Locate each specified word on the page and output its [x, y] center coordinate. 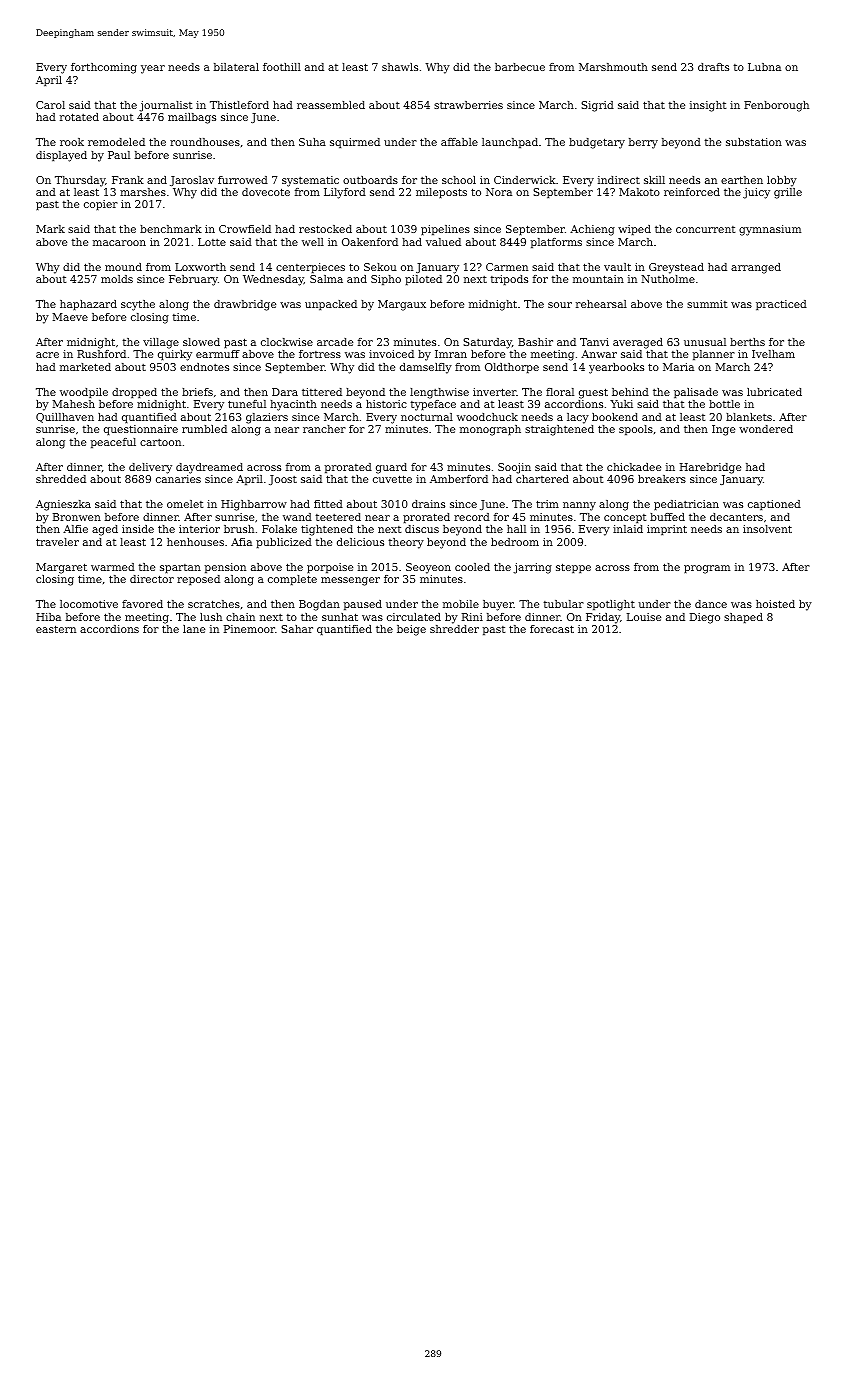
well [313, 242]
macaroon [119, 243]
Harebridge [710, 468]
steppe [573, 568]
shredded [61, 479]
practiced [781, 305]
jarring [532, 568]
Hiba [48, 617]
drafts [713, 67]
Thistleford [239, 105]
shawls [400, 67]
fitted [328, 504]
